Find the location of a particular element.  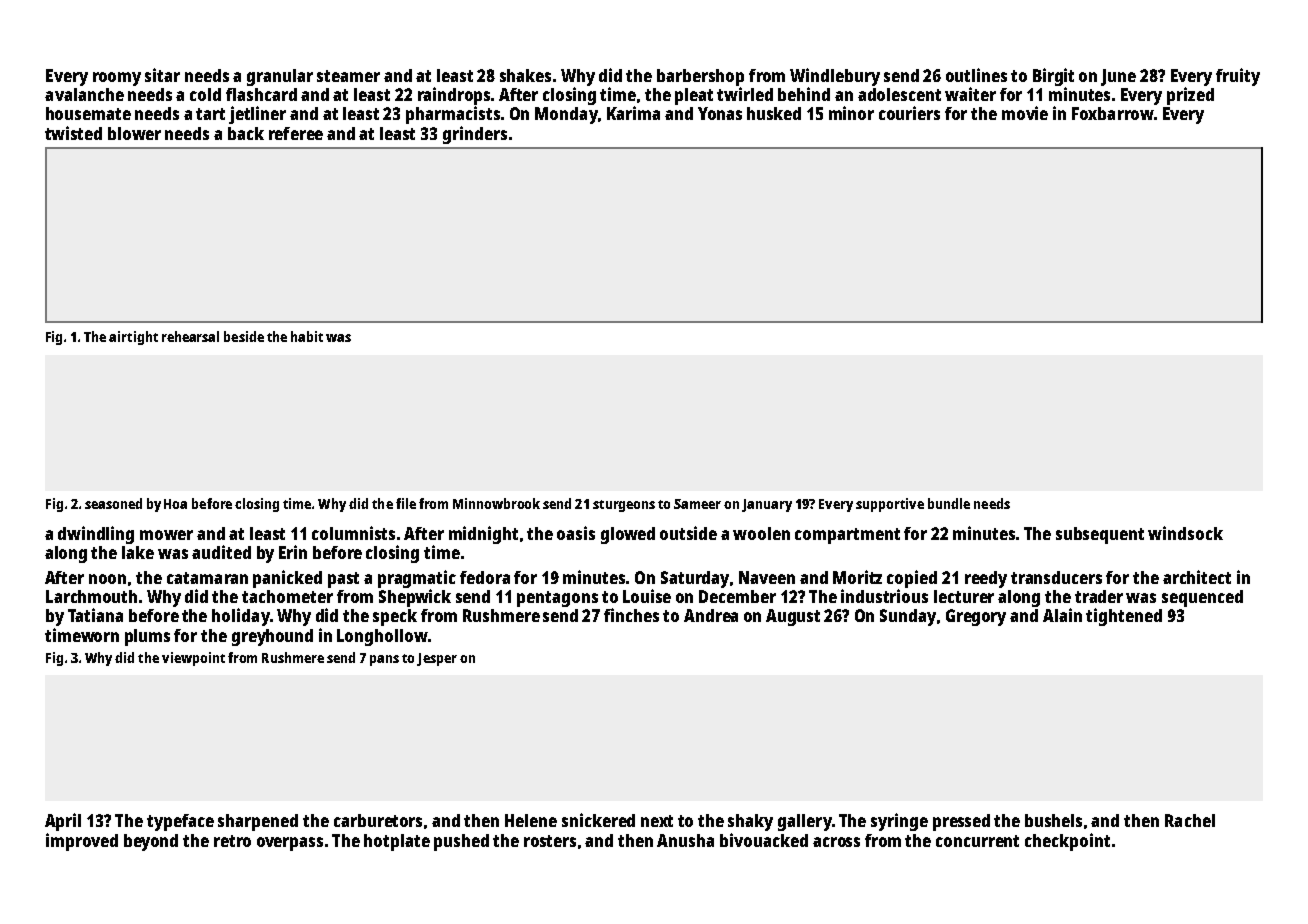

checkpoint is located at coordinates (1067, 842).
